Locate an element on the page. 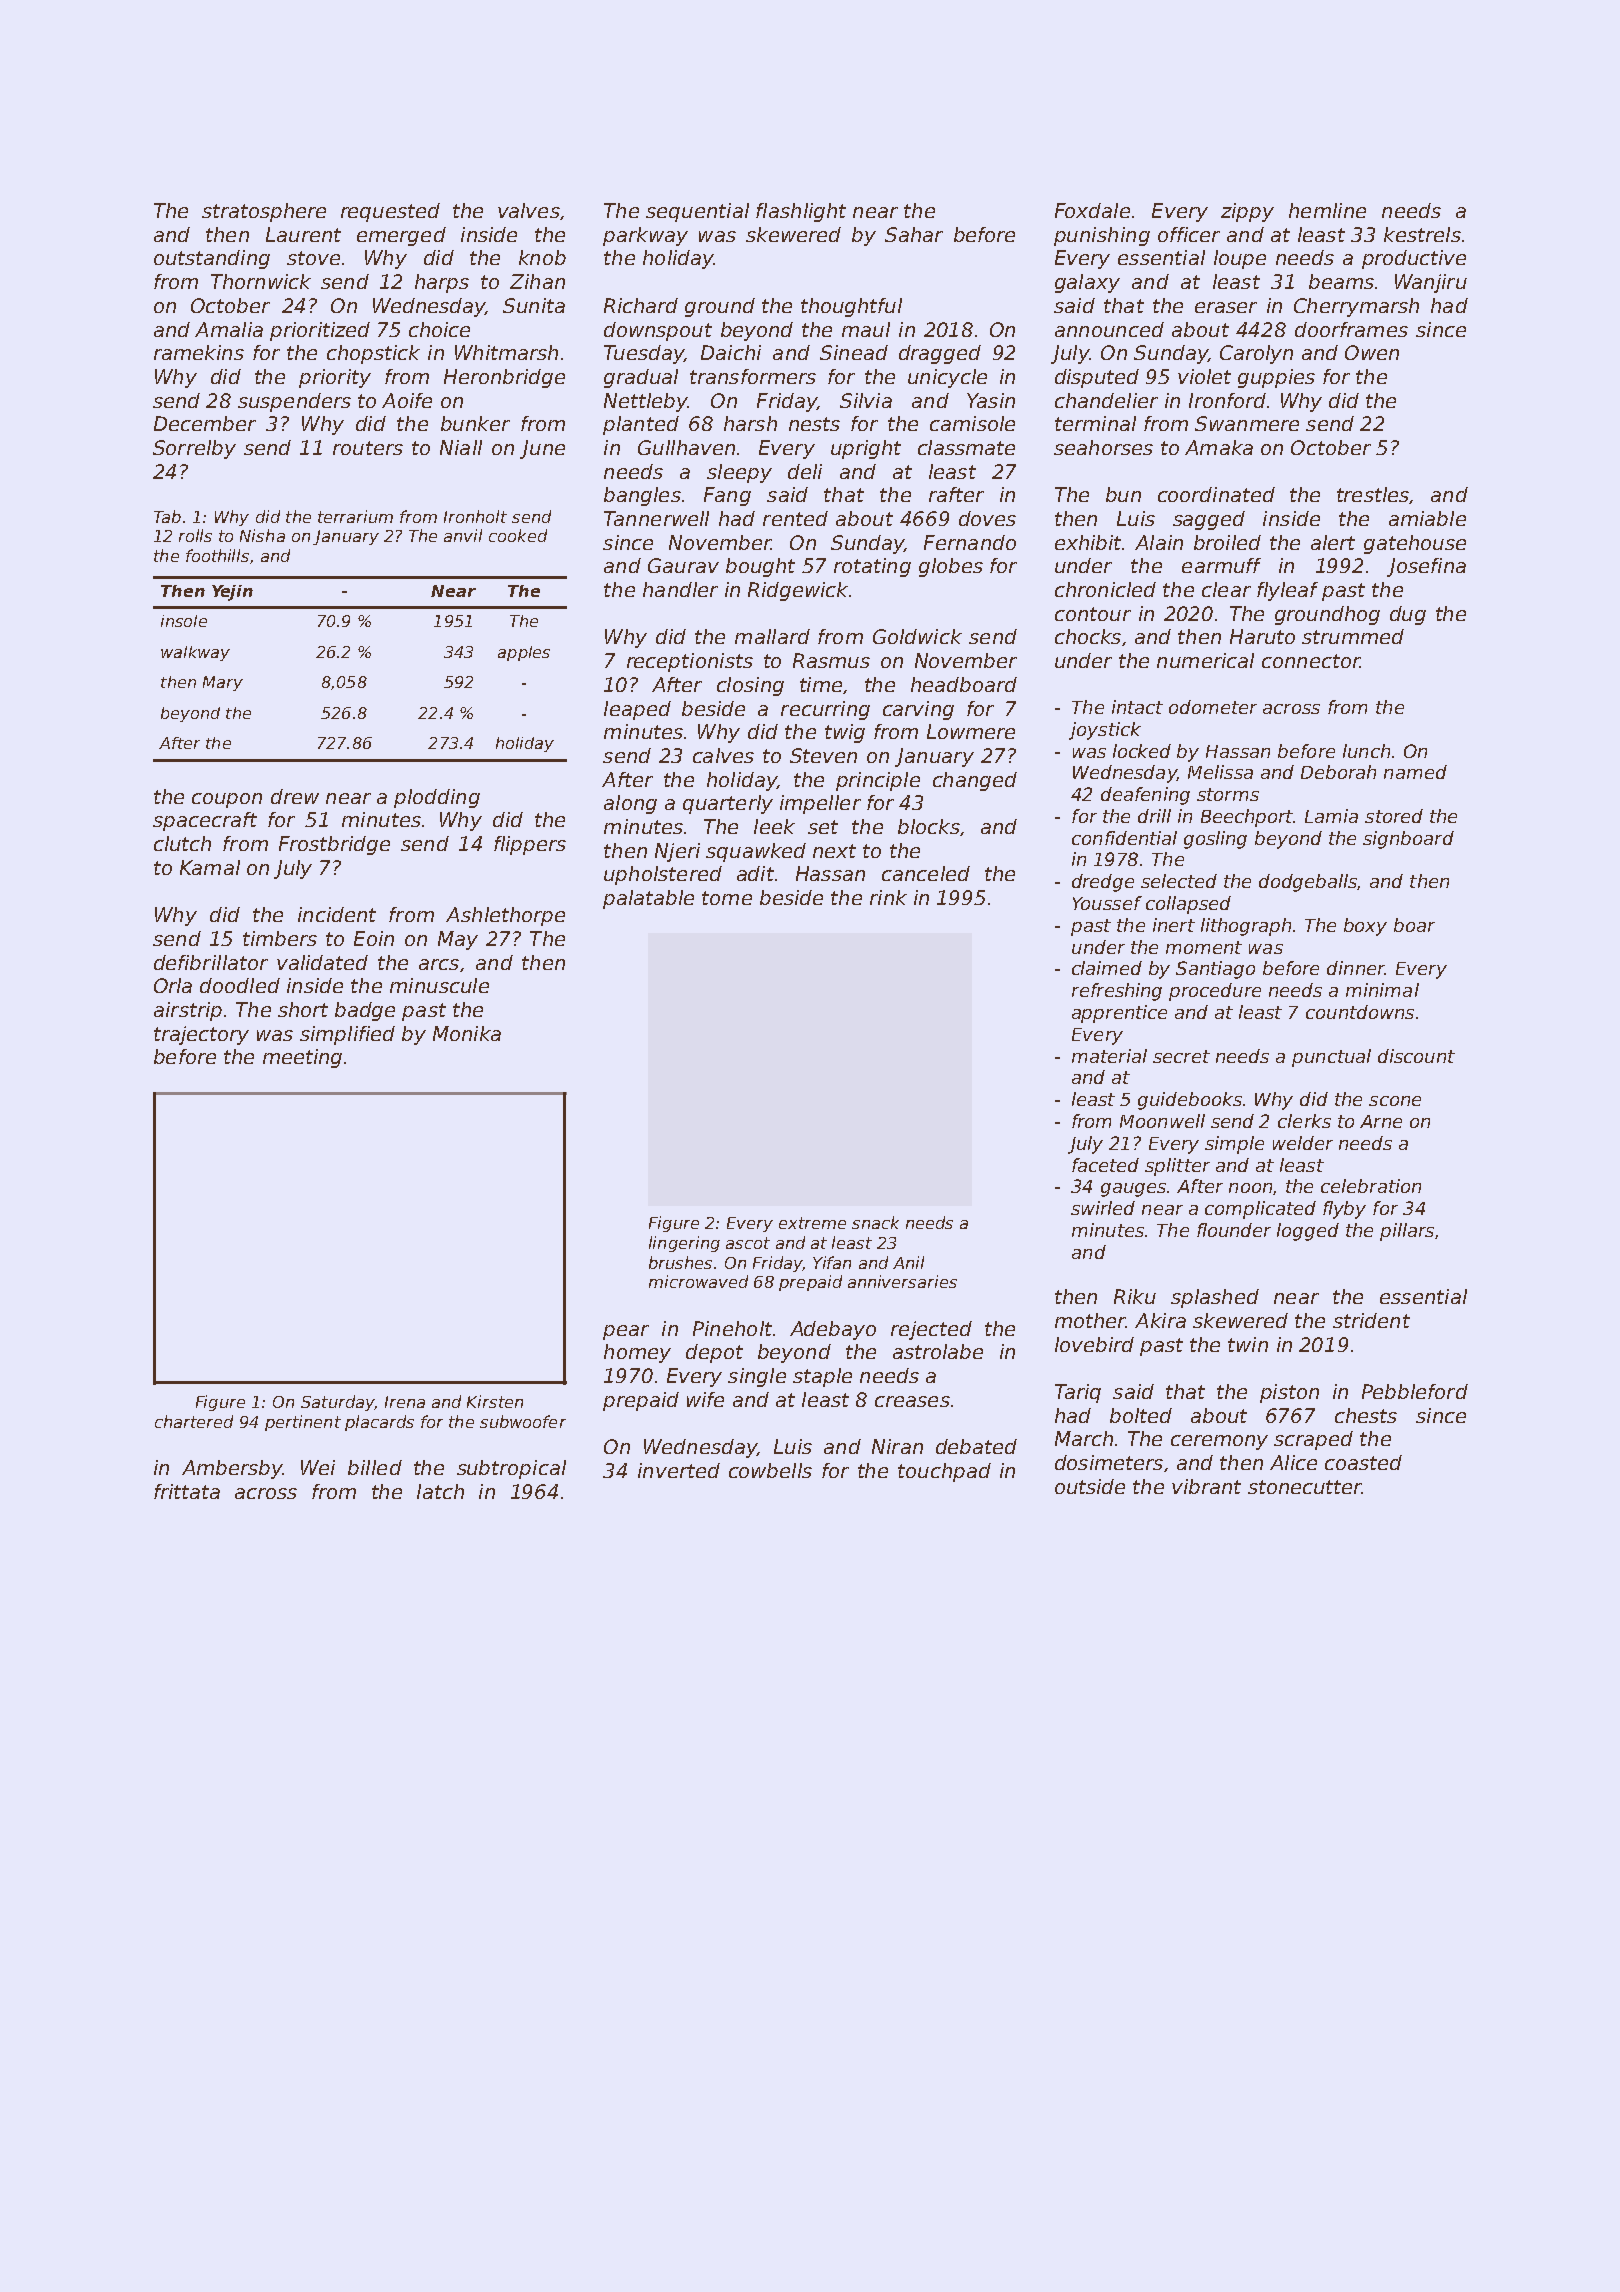  cowbells is located at coordinates (770, 1470).
